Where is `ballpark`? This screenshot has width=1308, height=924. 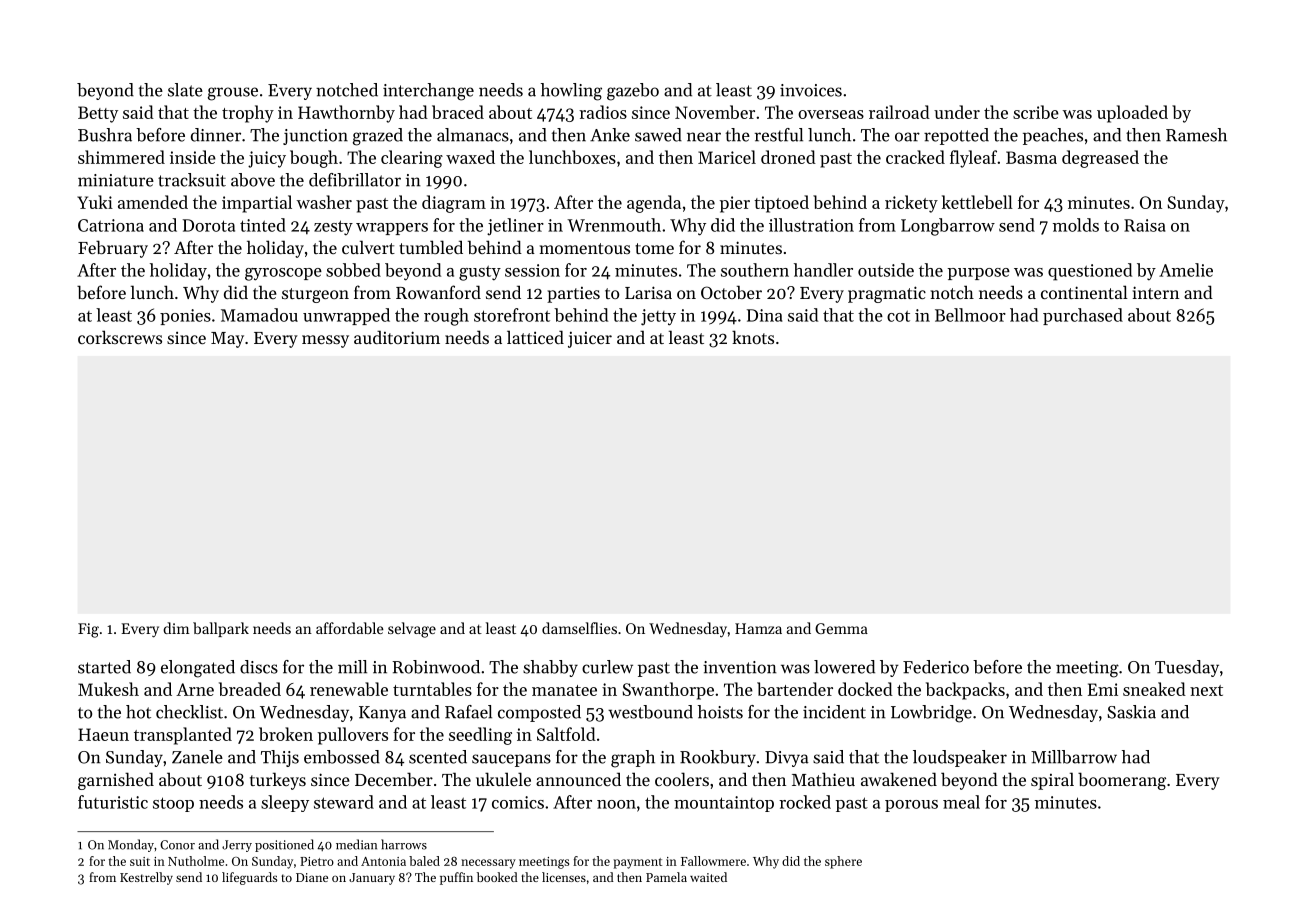
ballpark is located at coordinates (221, 629).
